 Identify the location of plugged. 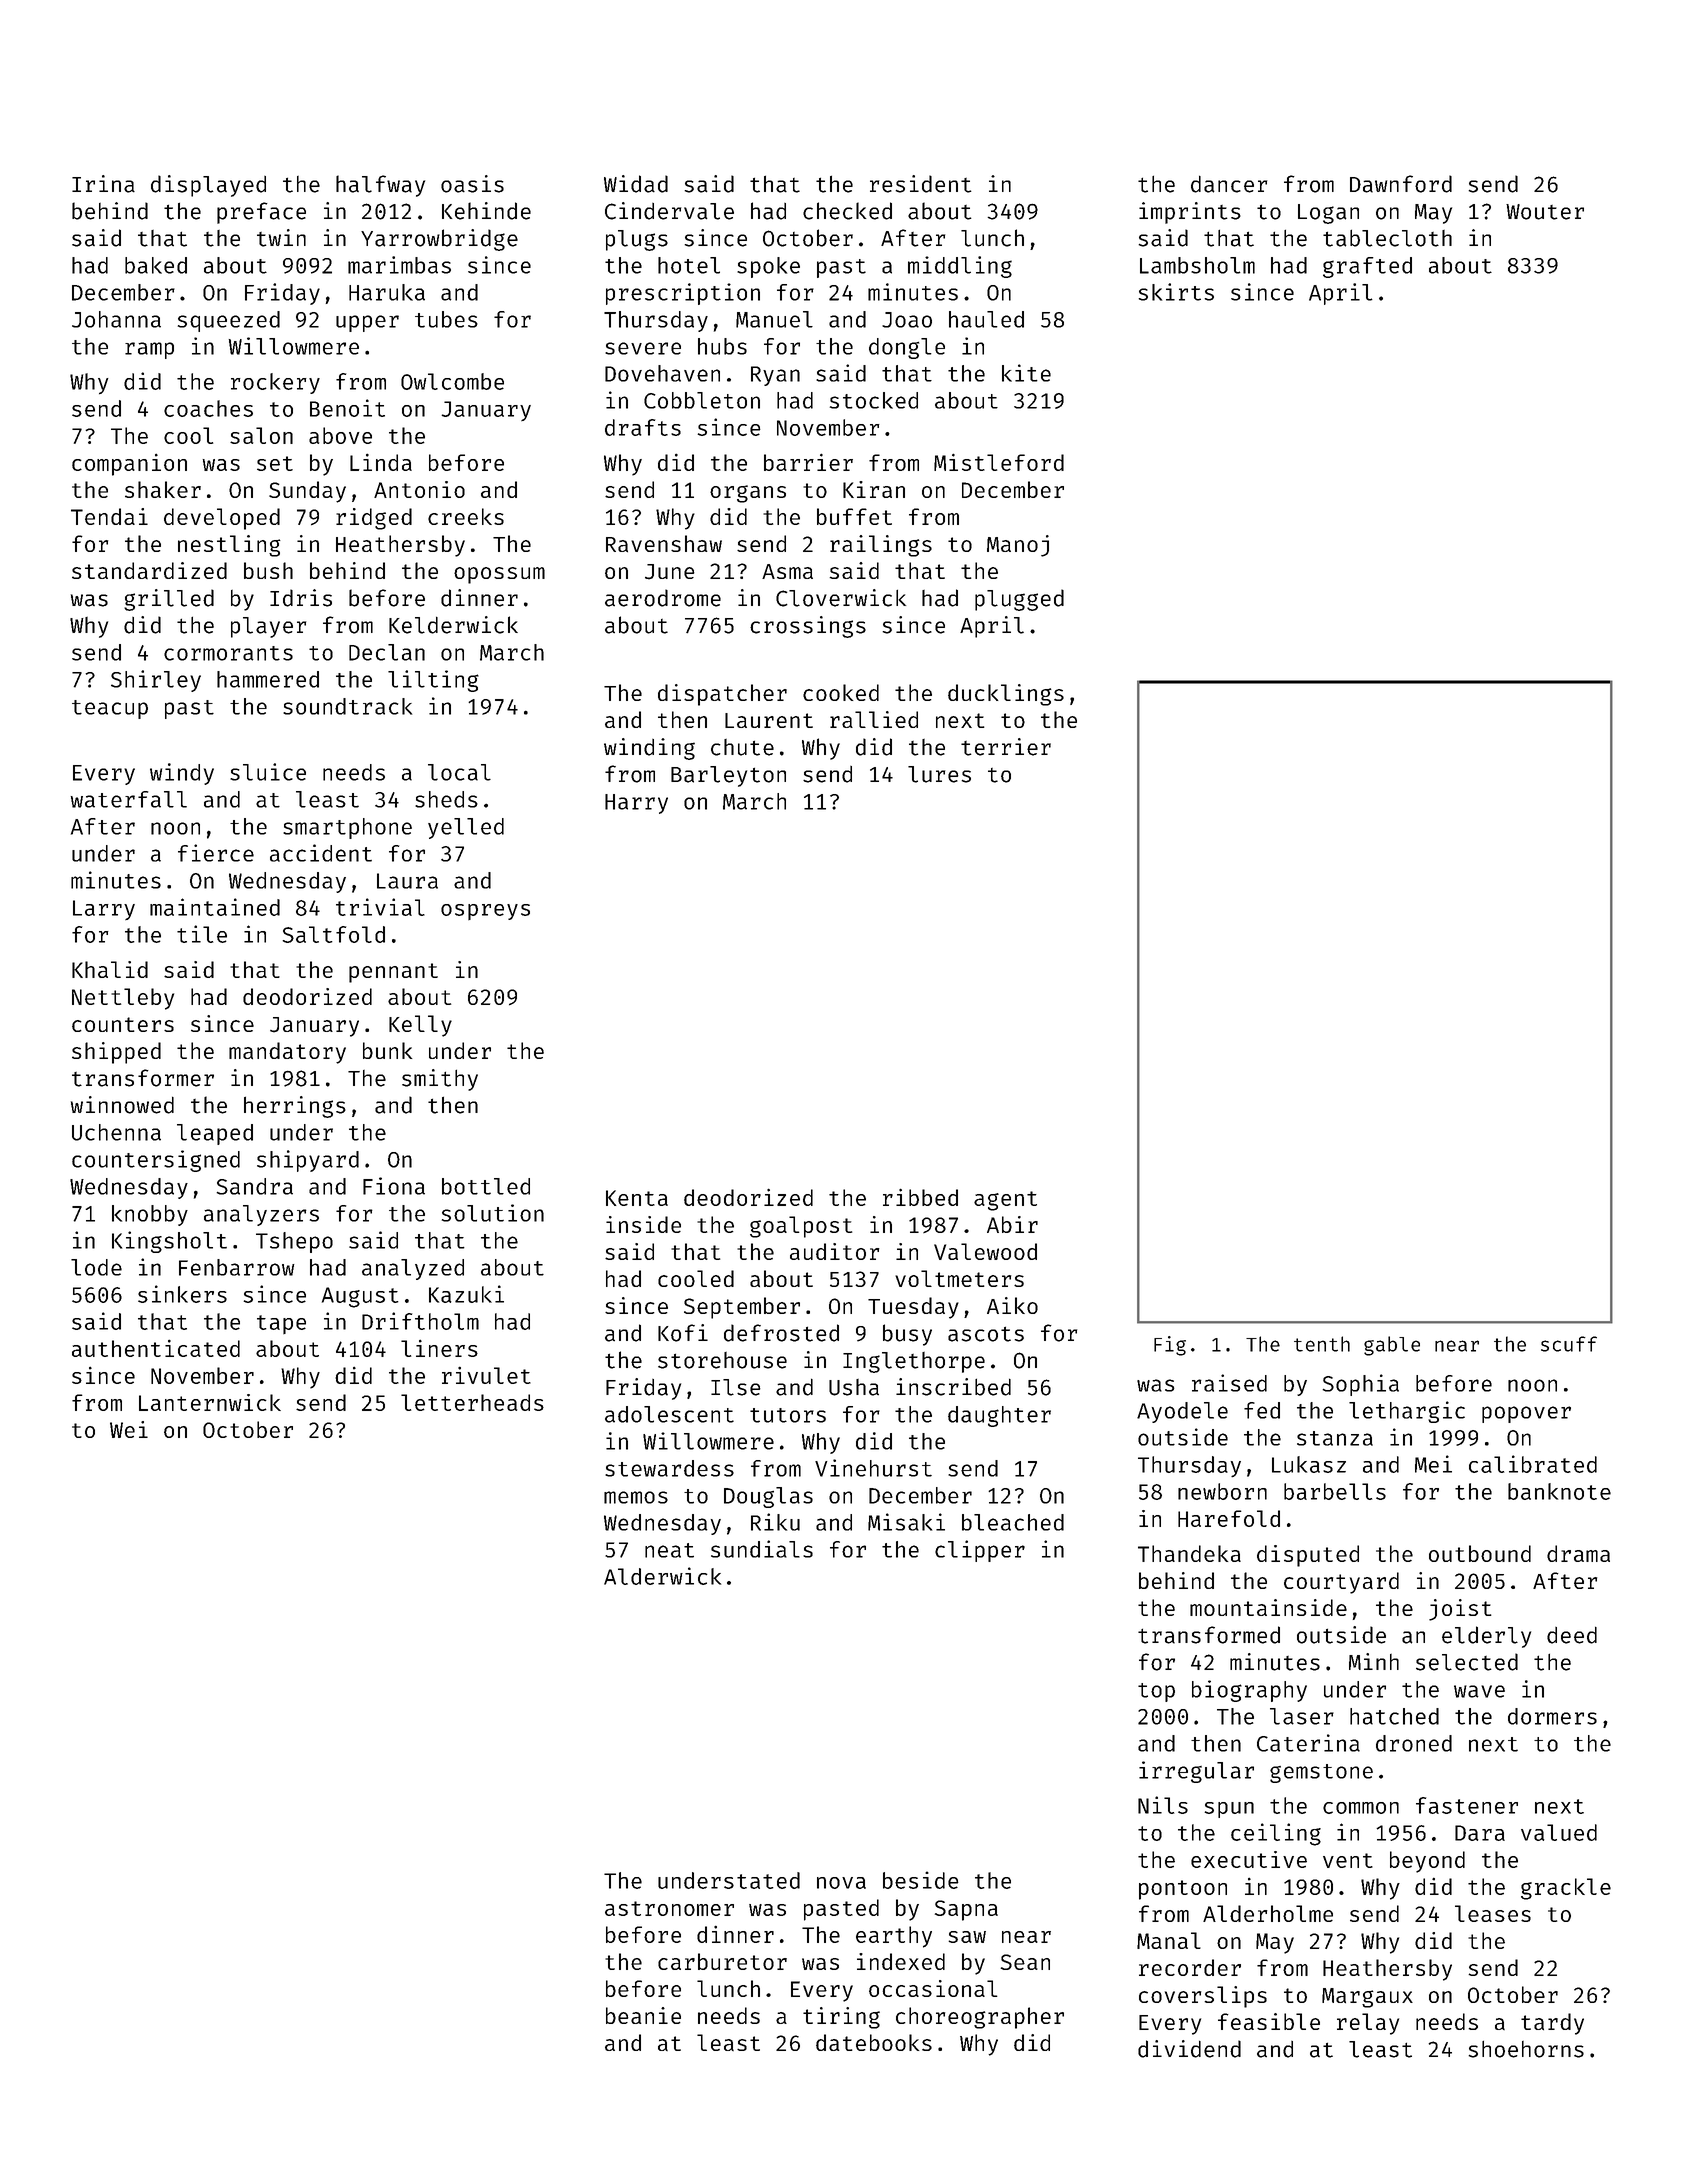
(1019, 600).
